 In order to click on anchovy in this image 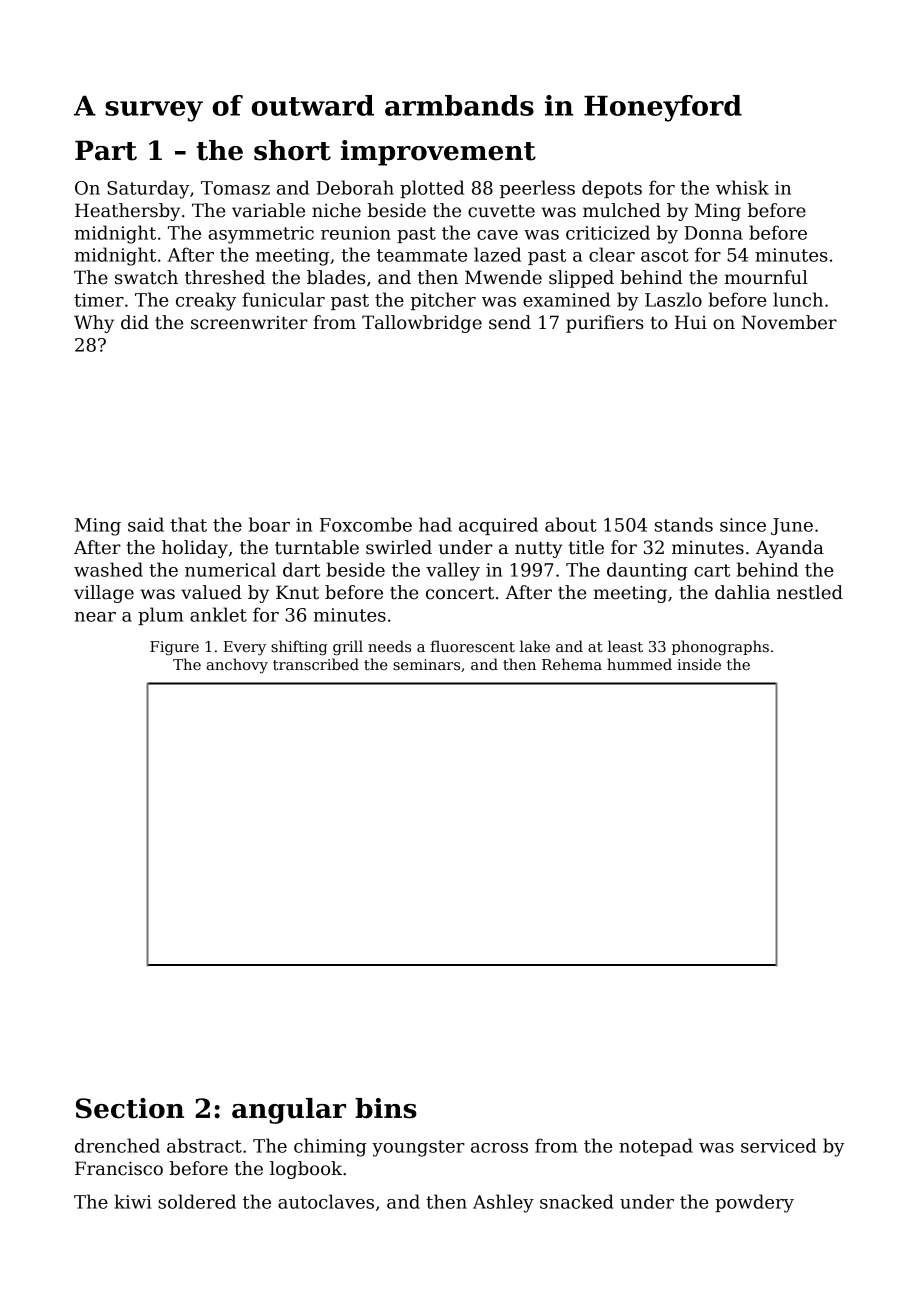, I will do `click(237, 665)`.
